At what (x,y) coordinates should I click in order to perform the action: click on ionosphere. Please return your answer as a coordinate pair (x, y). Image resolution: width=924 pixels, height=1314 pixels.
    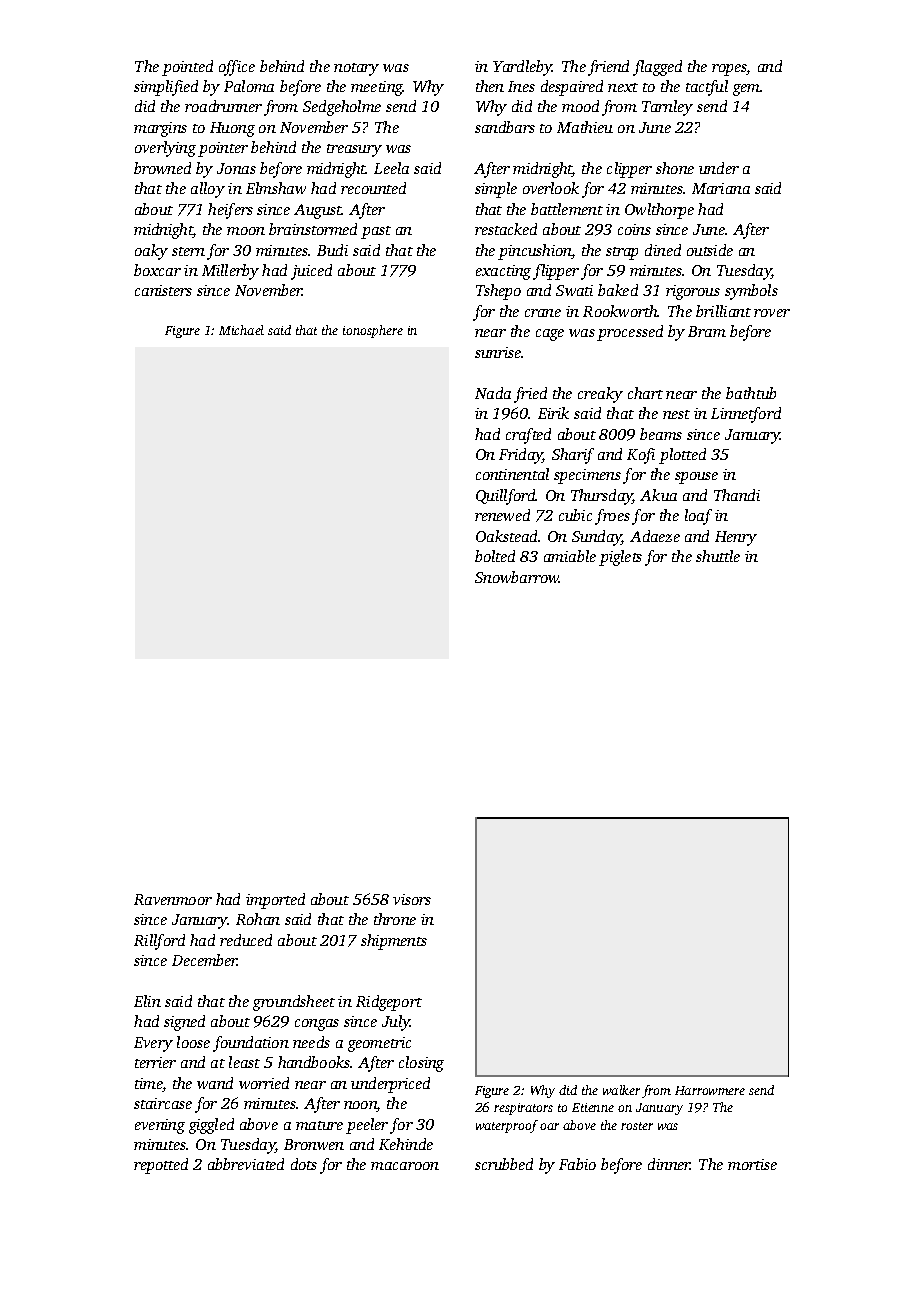
    Looking at the image, I should click on (373, 331).
